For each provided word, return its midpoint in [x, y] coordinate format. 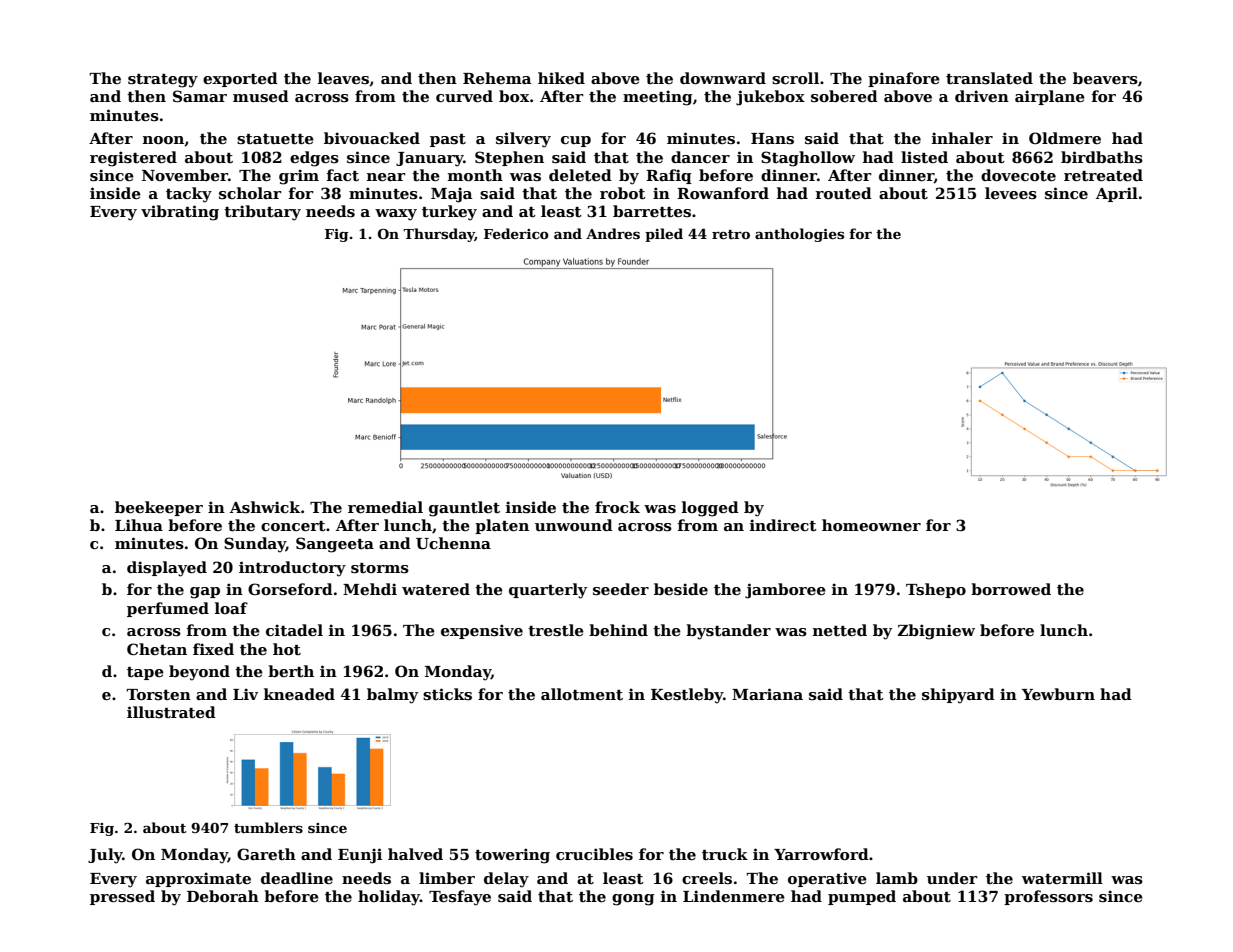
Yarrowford [821, 854]
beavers [1105, 78]
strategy [163, 81]
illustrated [171, 712]
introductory [292, 569]
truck [725, 854]
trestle [556, 630]
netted [840, 630]
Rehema [497, 78]
